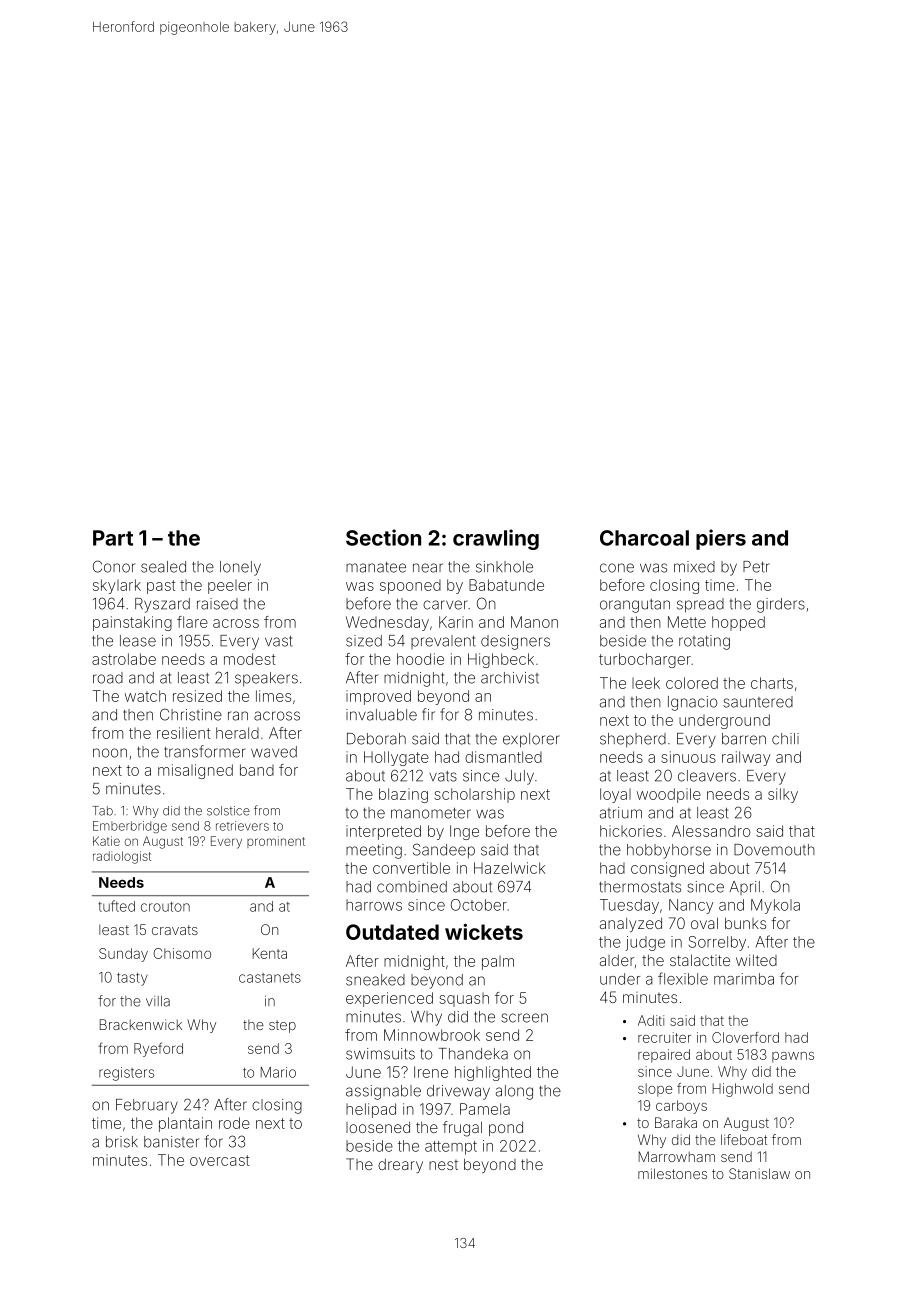  Describe the element at coordinates (531, 740) in the screenshot. I see `explorer` at that location.
